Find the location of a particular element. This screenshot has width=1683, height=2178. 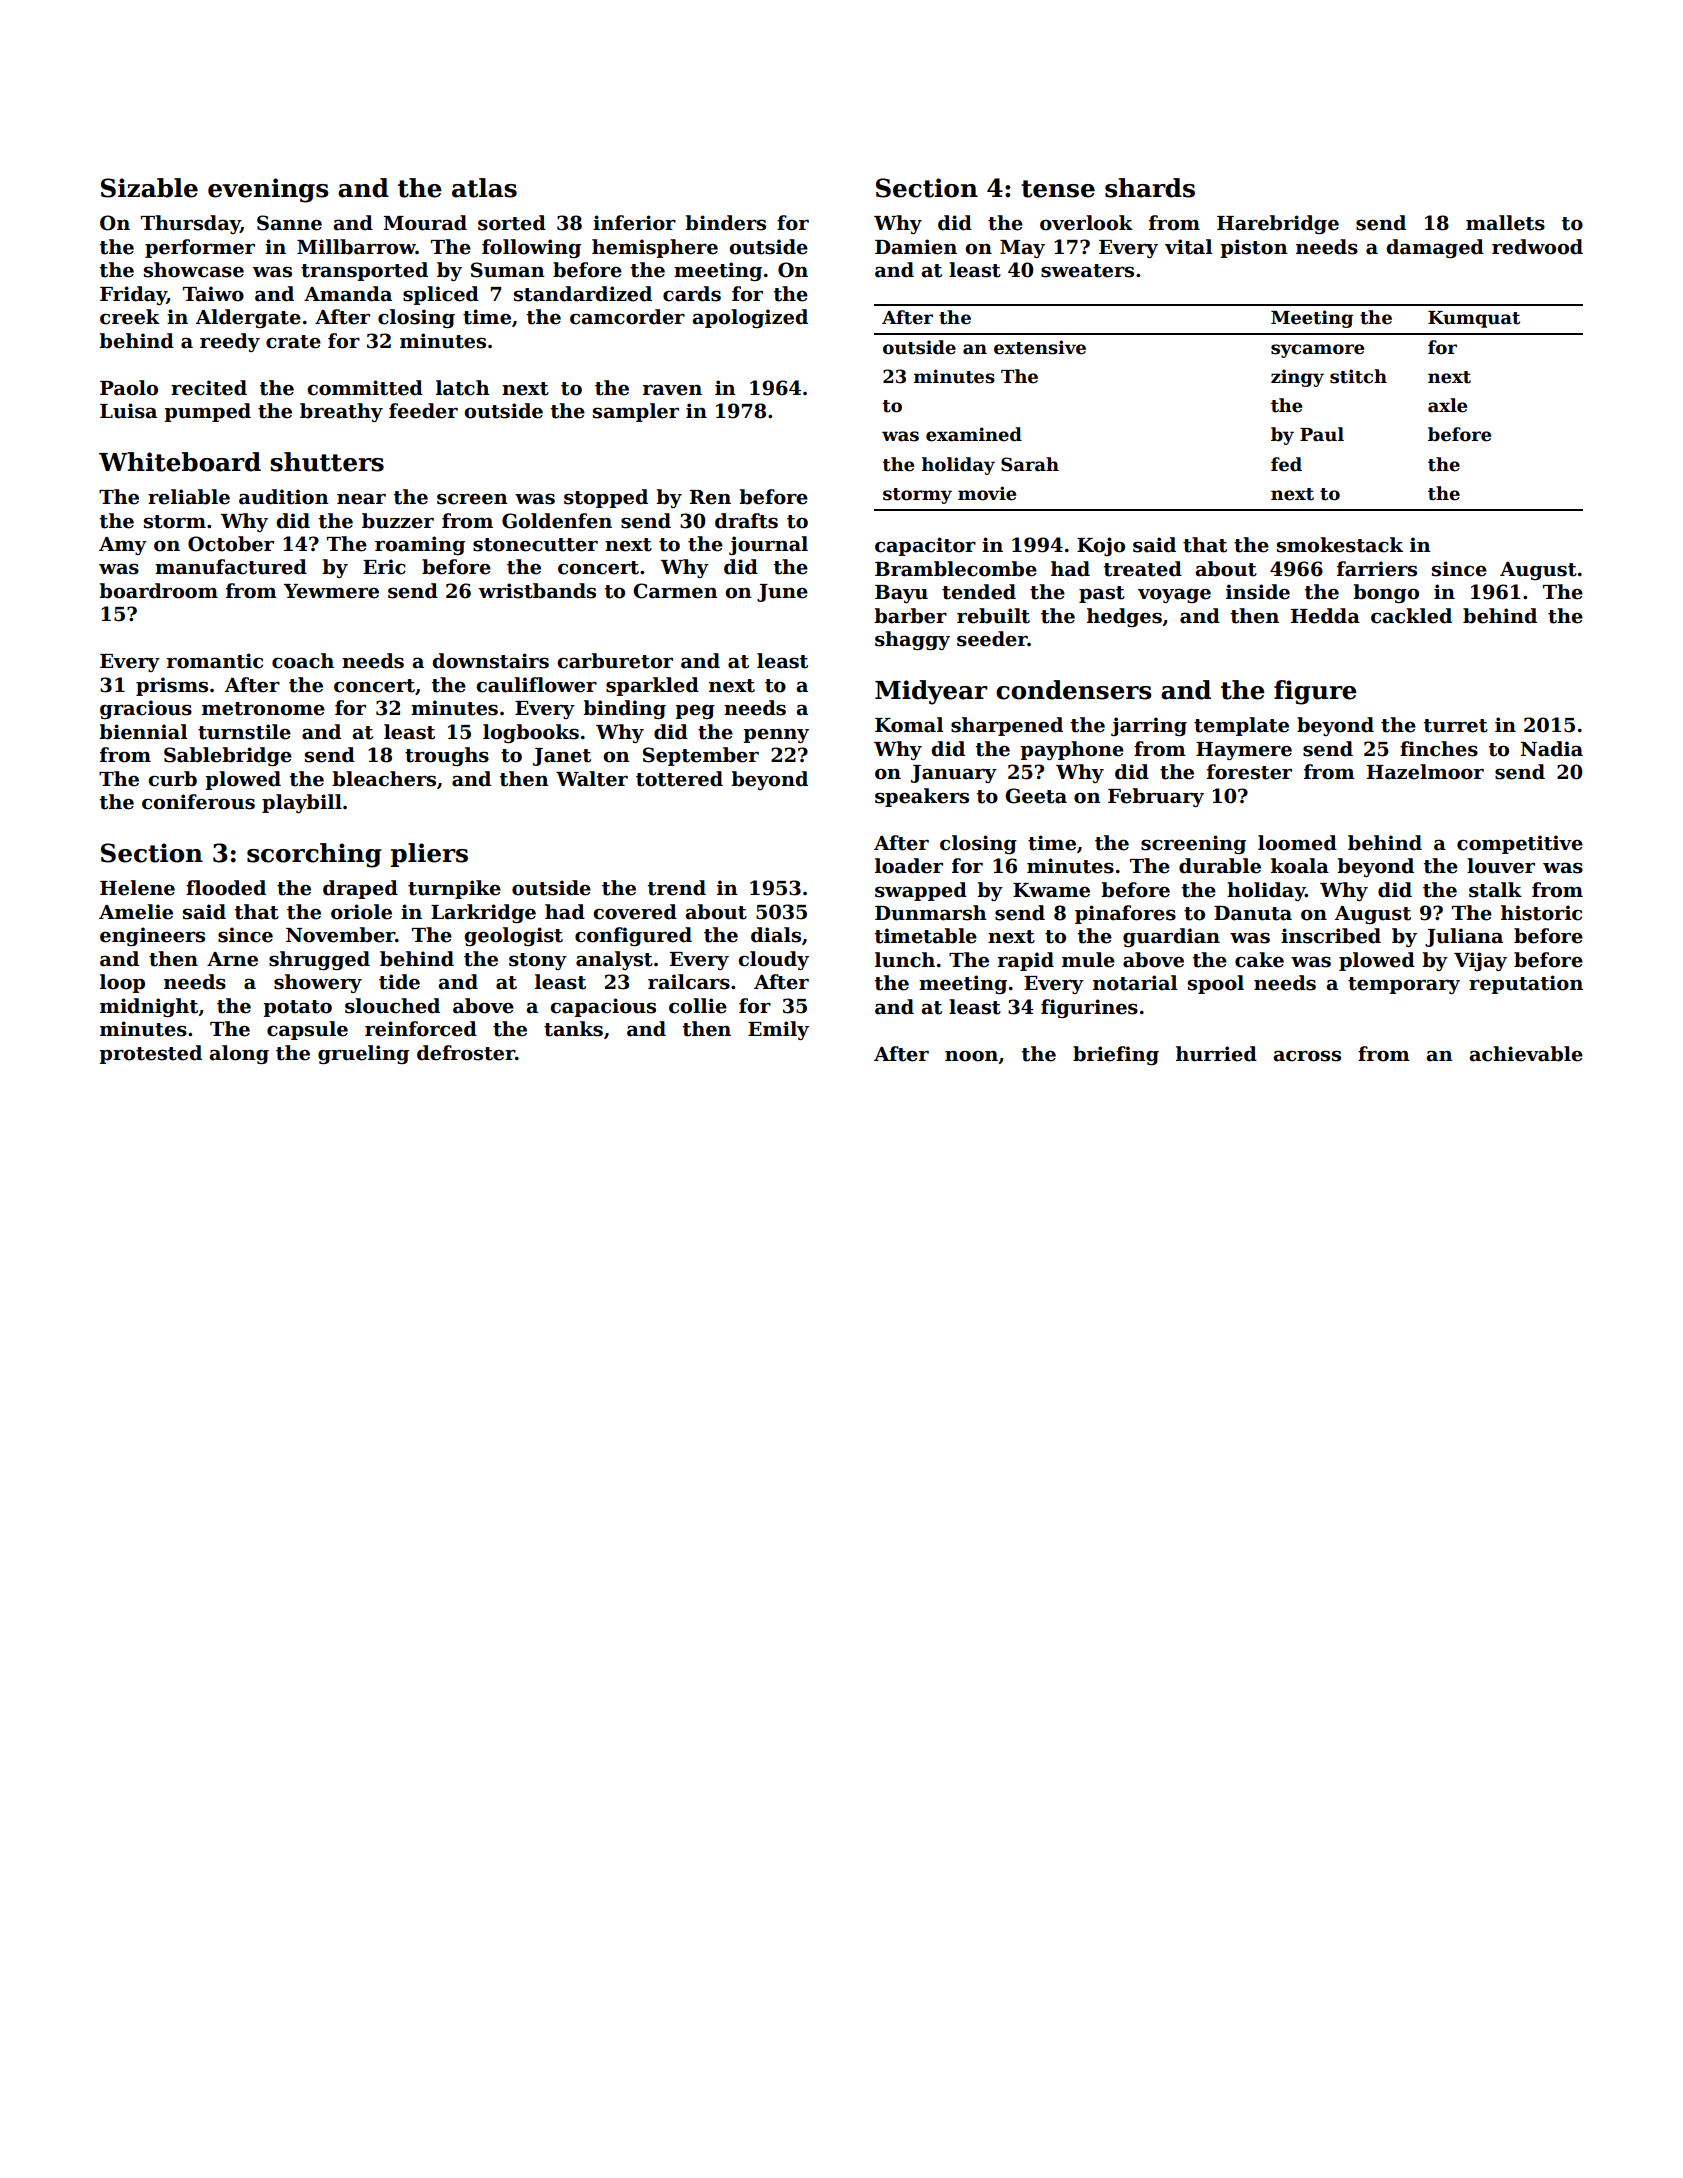

lunch is located at coordinates (905, 960).
